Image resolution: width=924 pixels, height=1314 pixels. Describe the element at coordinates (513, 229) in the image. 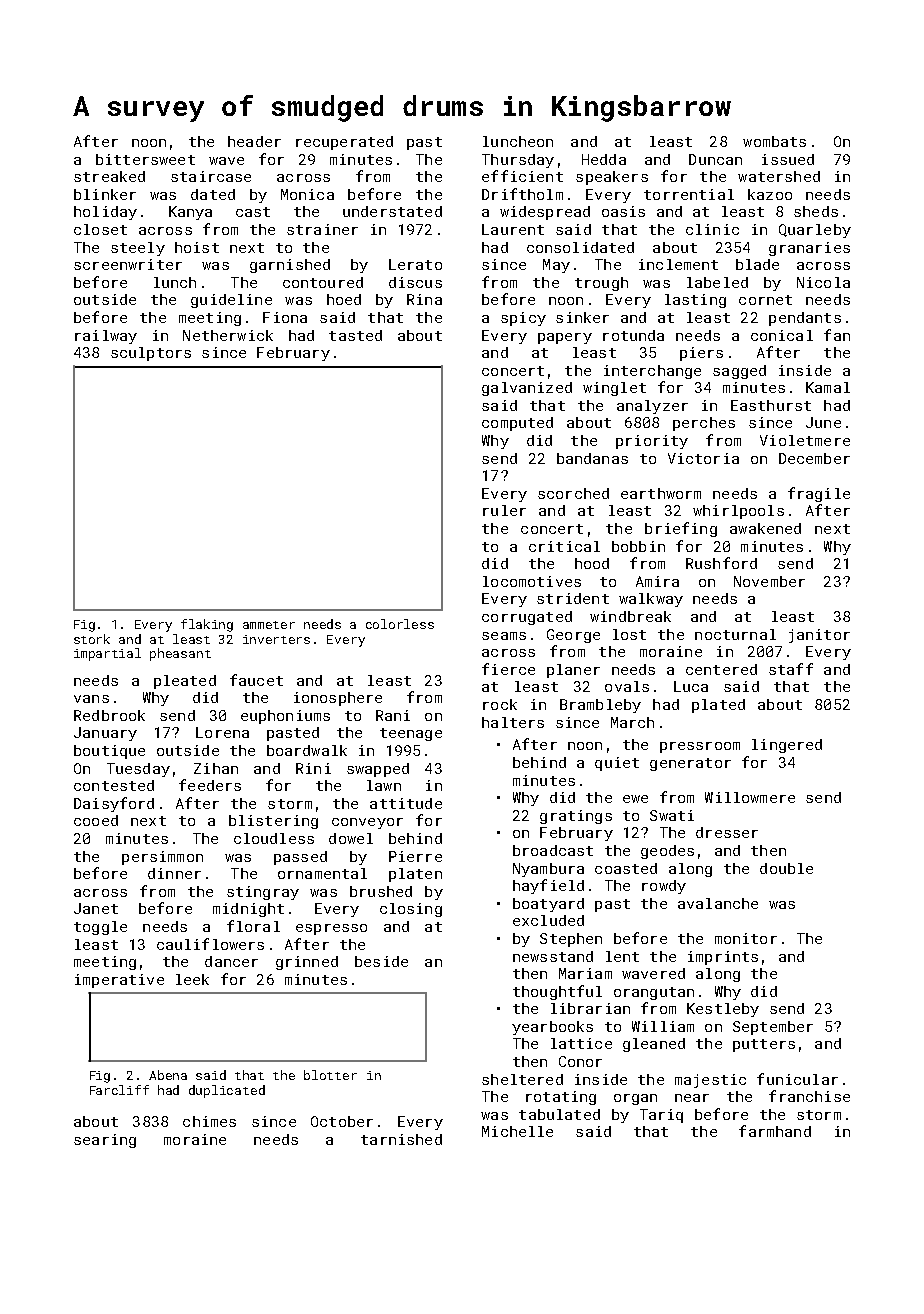

I see `Laurent` at that location.
